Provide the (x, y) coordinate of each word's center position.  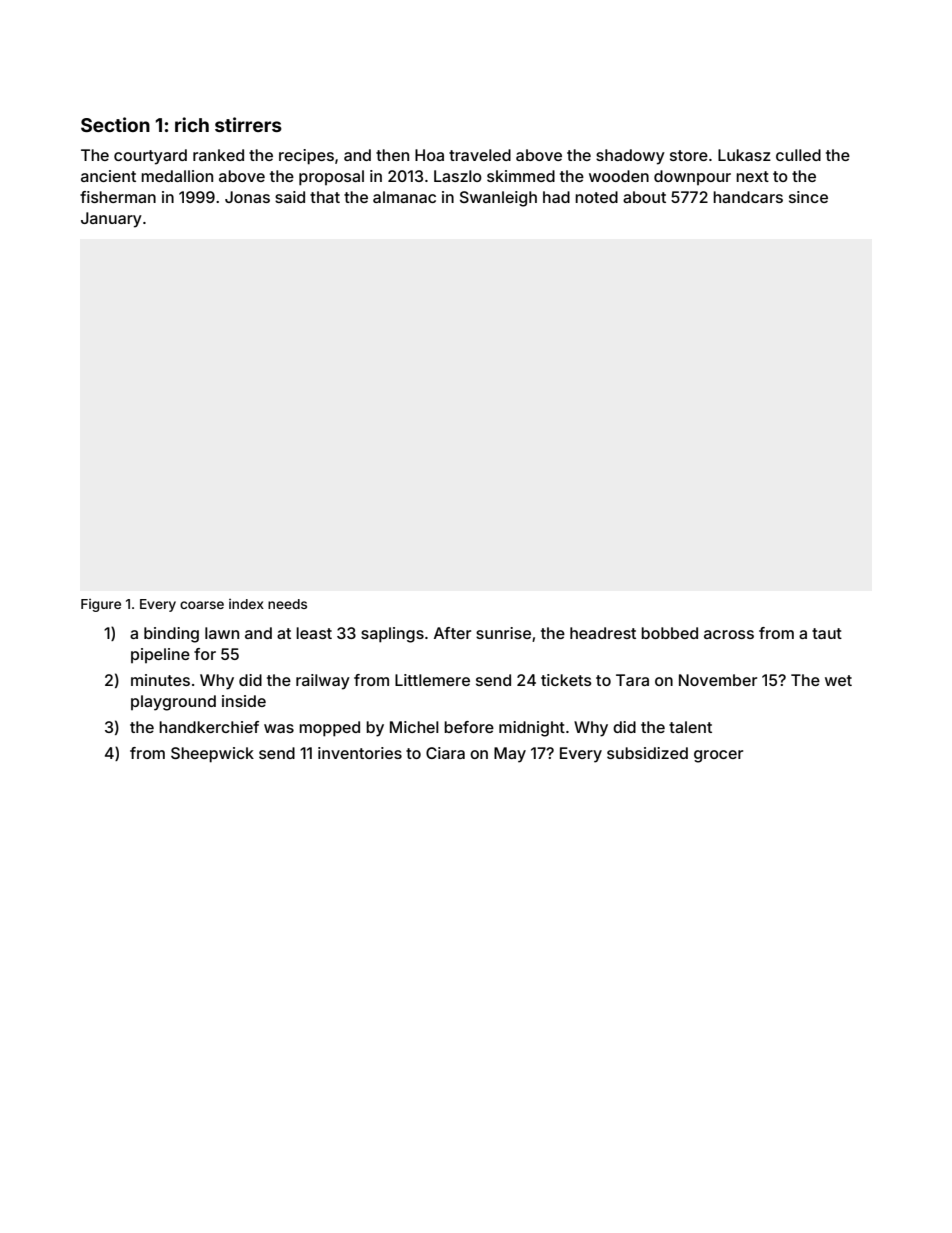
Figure (101, 605)
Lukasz (744, 155)
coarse (202, 605)
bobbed (669, 633)
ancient (108, 176)
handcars (748, 197)
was (279, 728)
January (111, 220)
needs (287, 604)
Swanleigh (498, 199)
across (729, 634)
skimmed (521, 176)
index (246, 604)
